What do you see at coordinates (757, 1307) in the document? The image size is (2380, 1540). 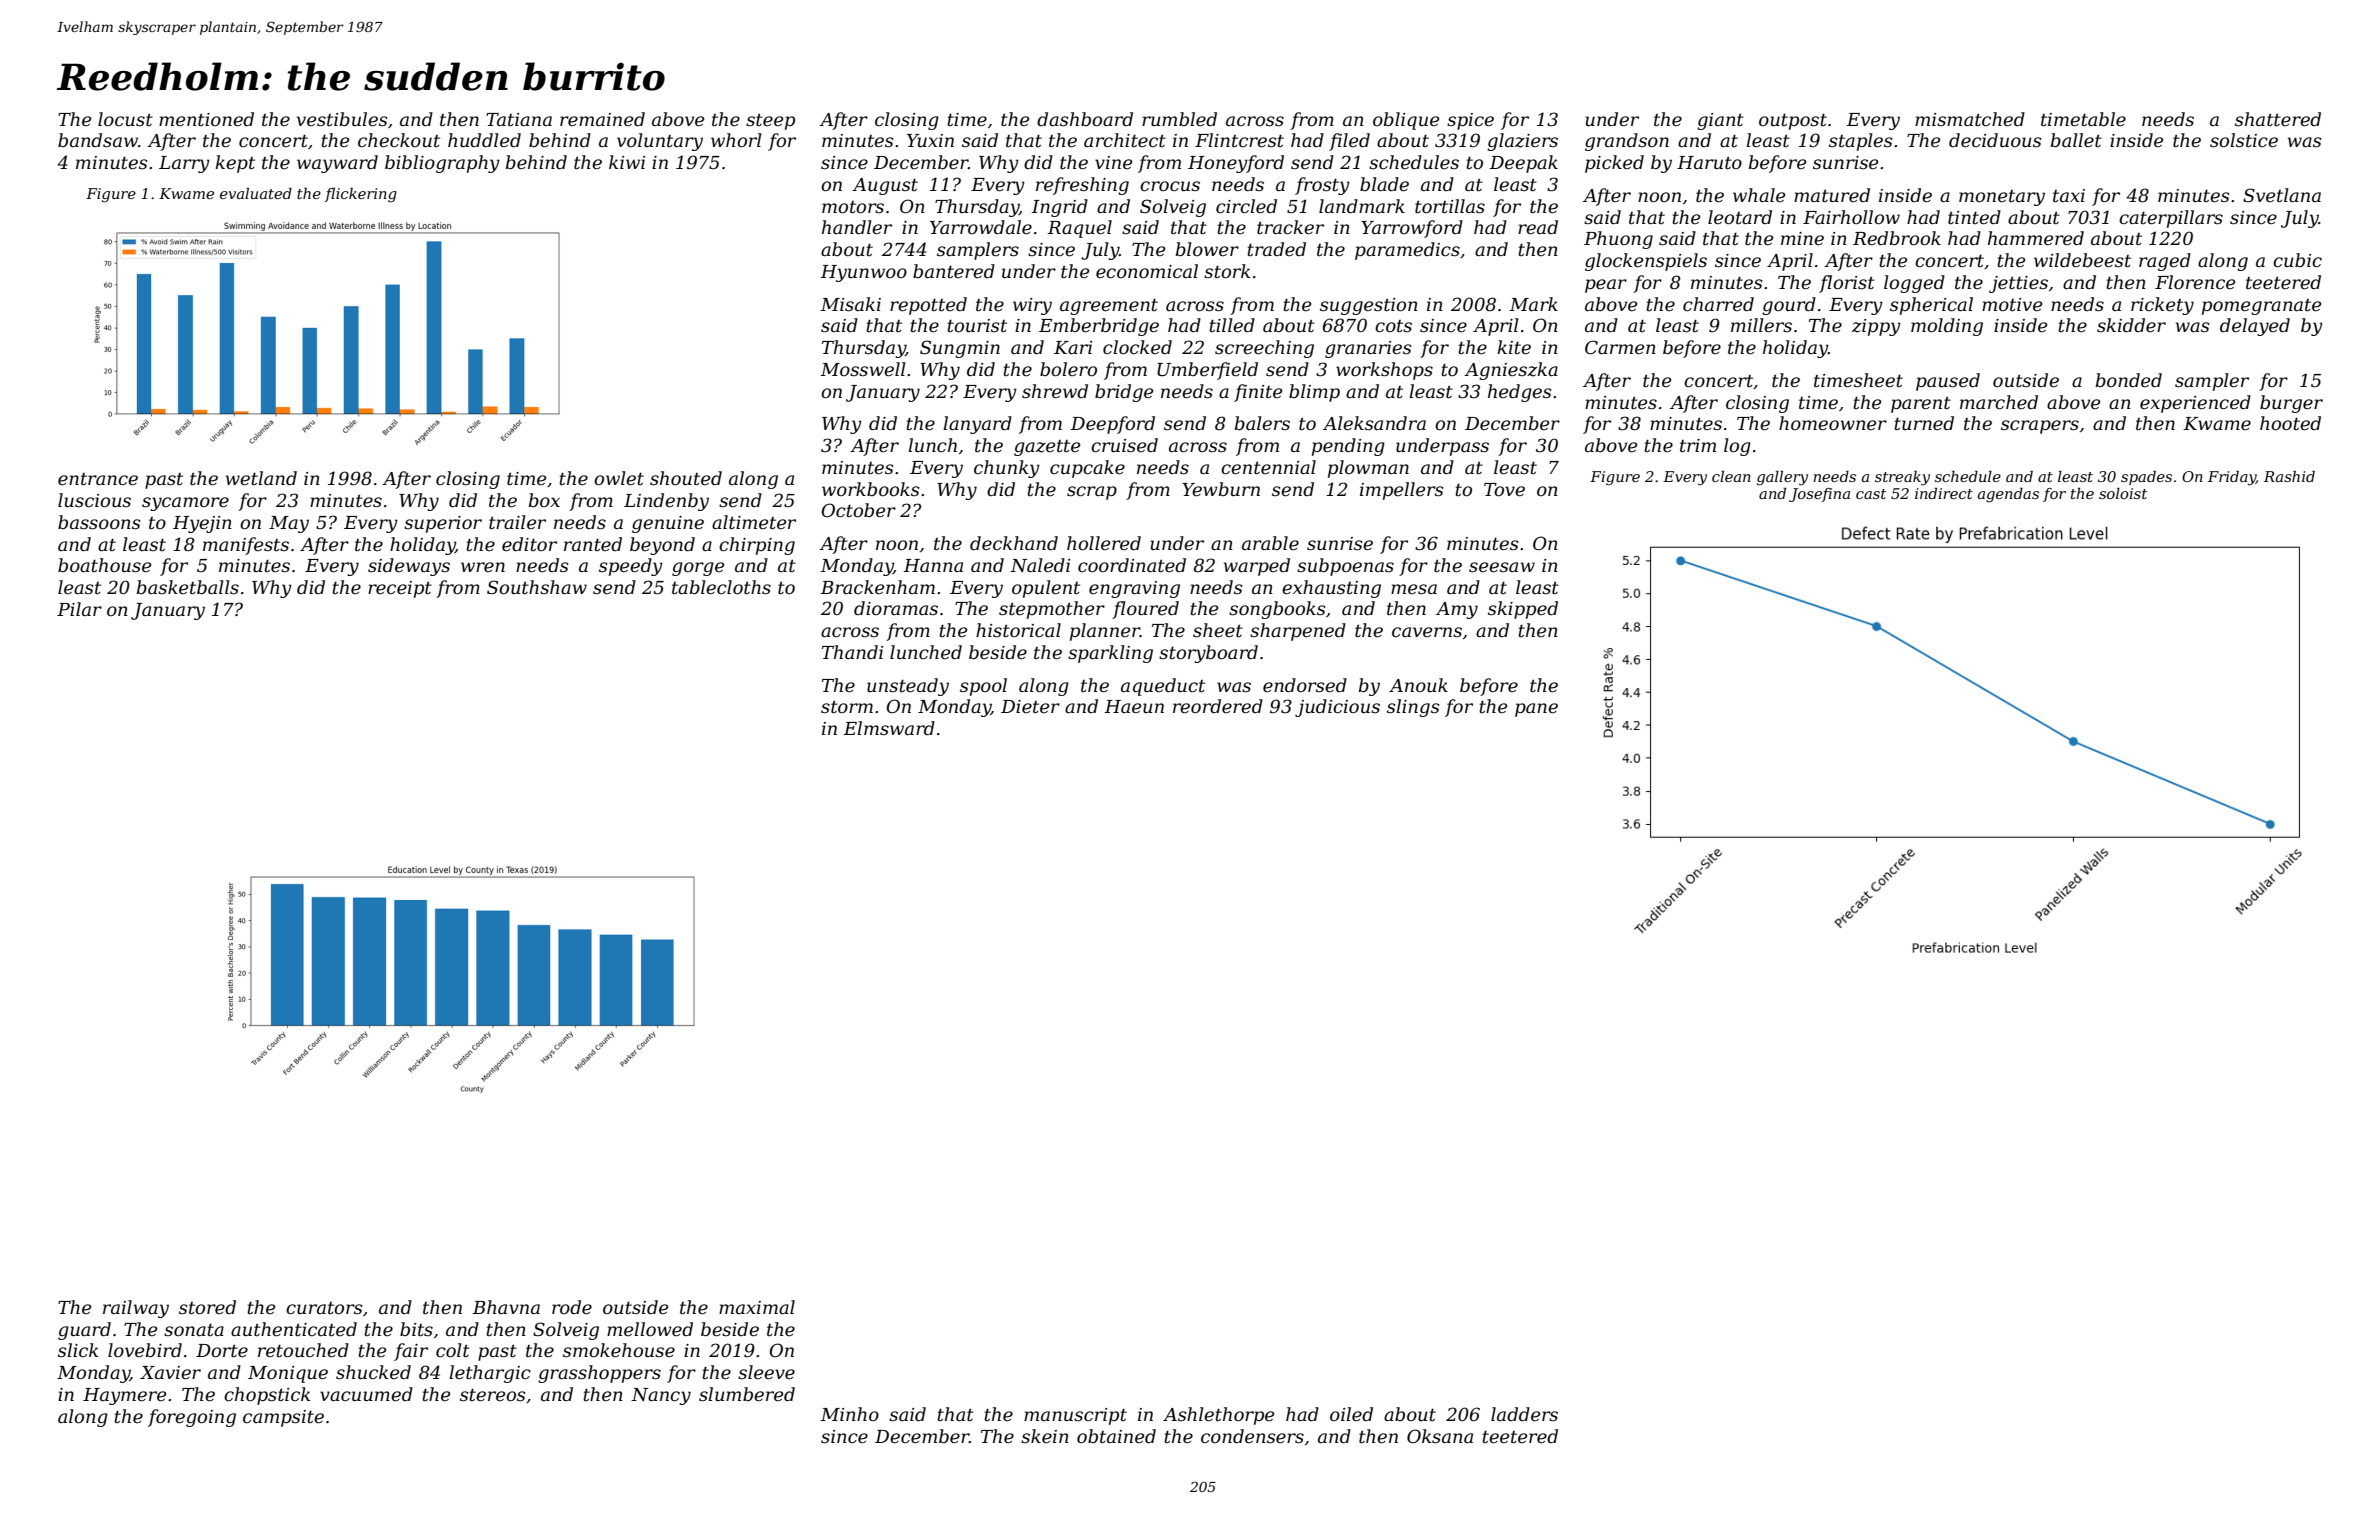 I see `maximal` at bounding box center [757, 1307].
